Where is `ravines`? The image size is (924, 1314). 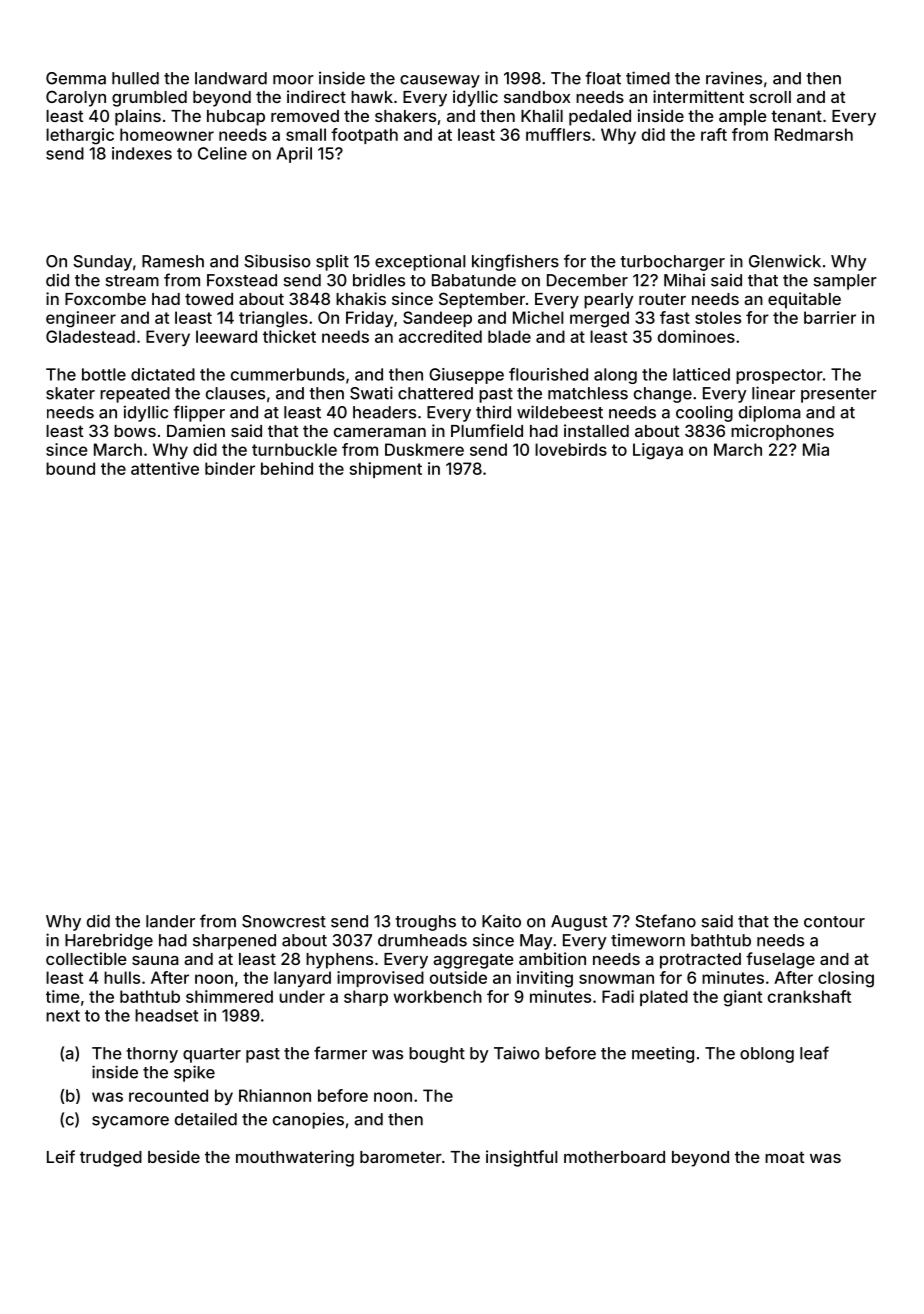
ravines is located at coordinates (734, 78).
